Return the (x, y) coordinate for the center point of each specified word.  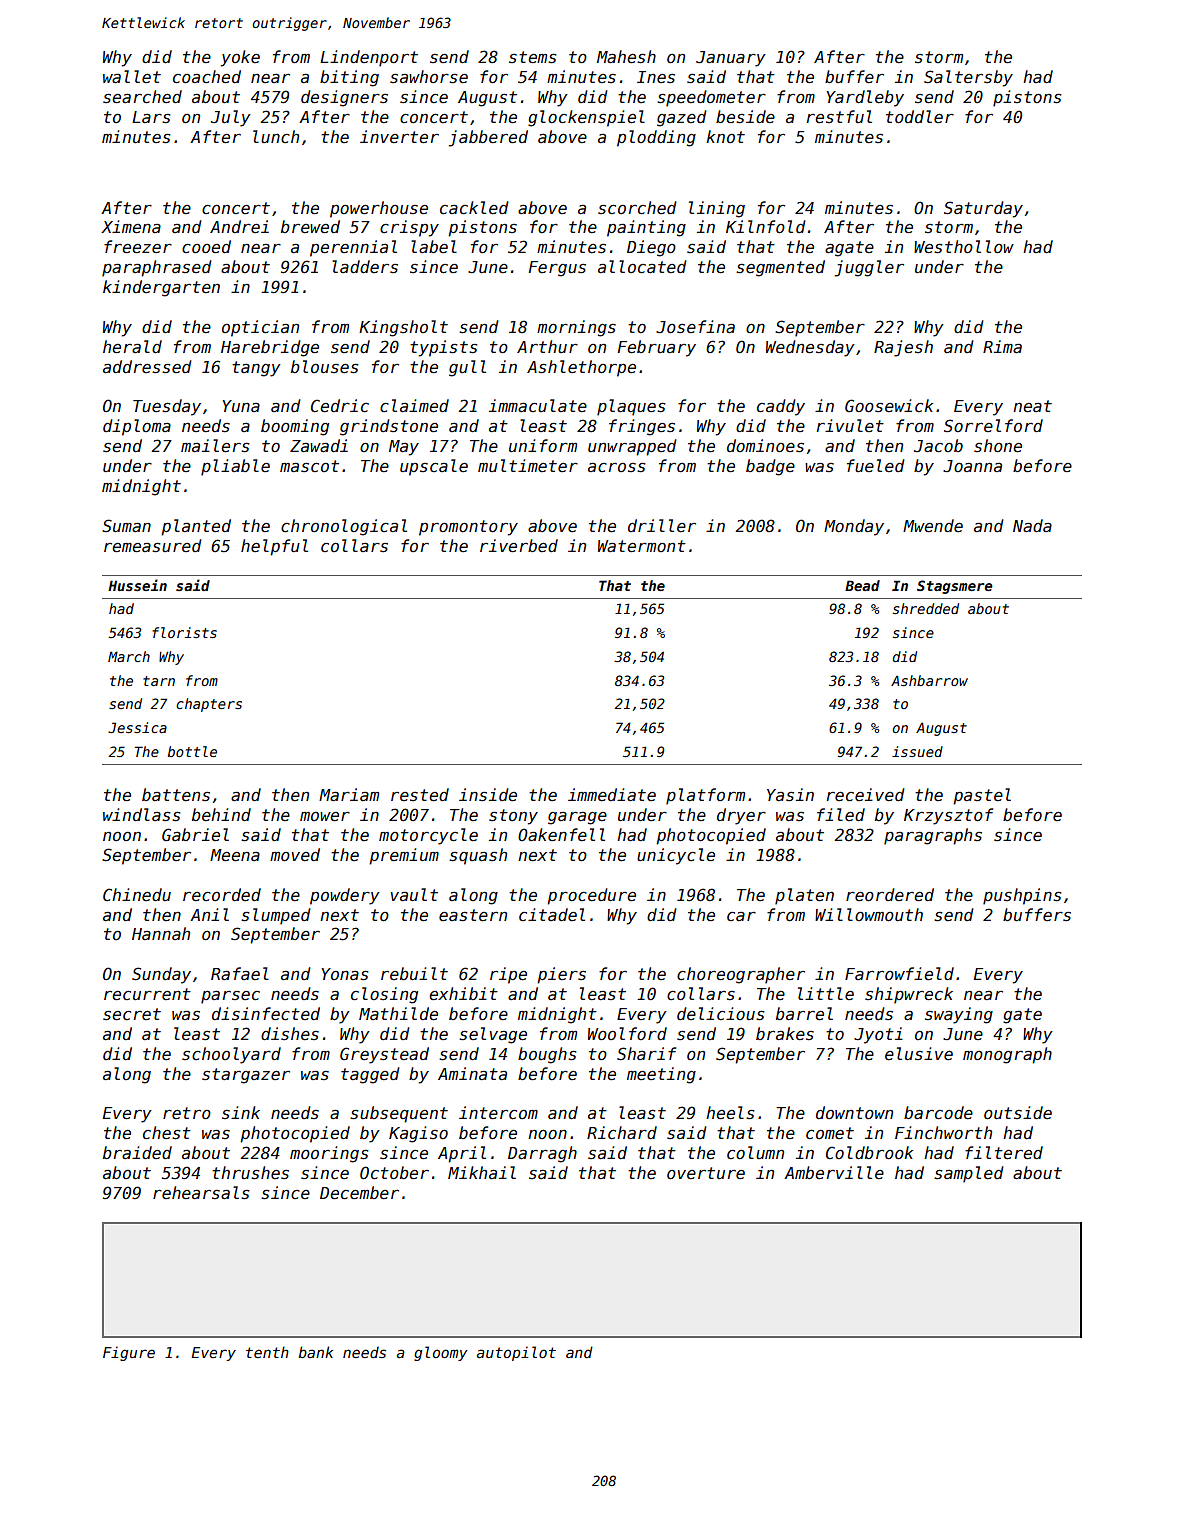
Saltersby (968, 78)
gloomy (441, 1353)
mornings (576, 328)
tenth (267, 1352)
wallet (132, 76)
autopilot (516, 1353)
